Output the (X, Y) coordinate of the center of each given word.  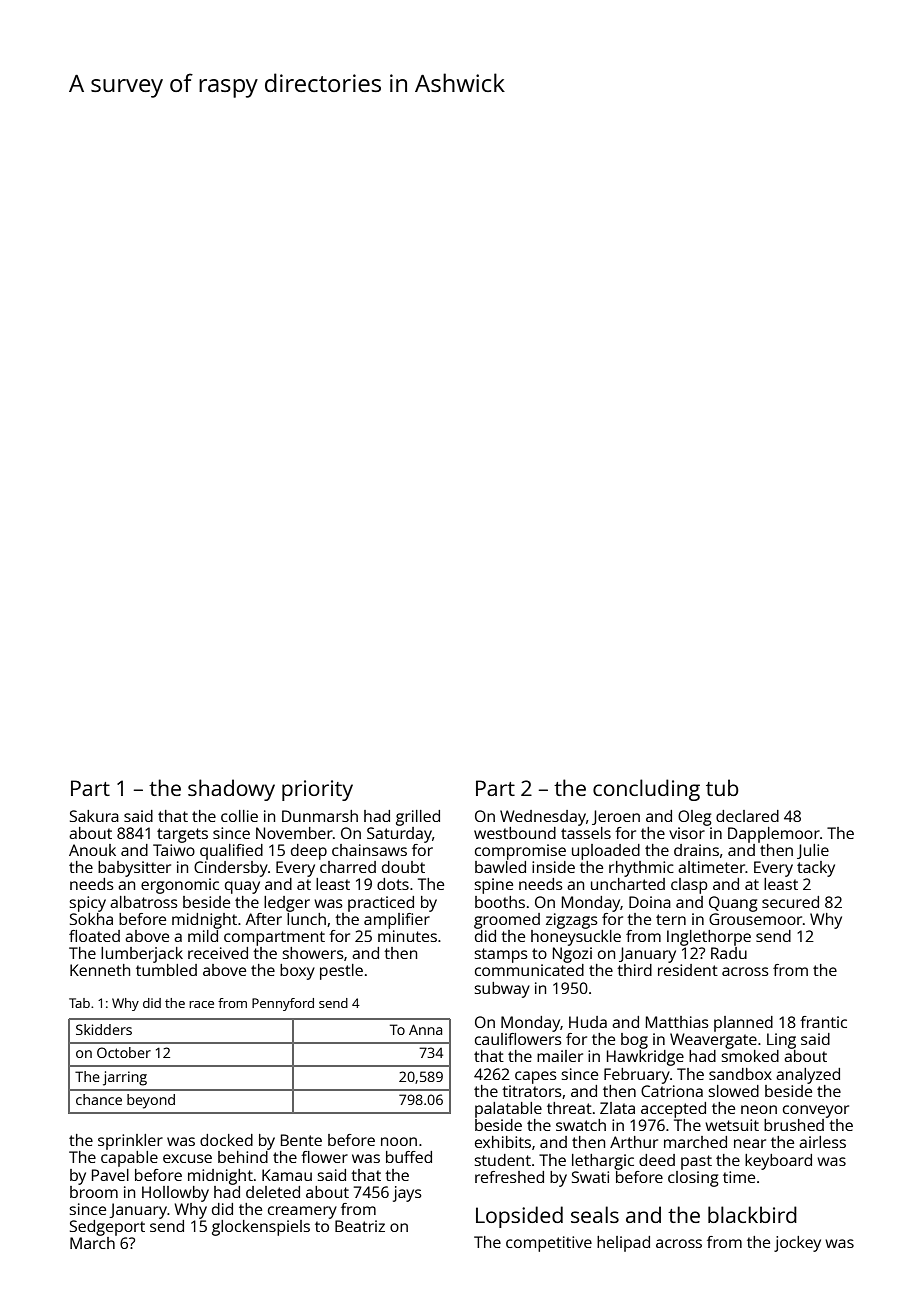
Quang (733, 904)
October (124, 1052)
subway (502, 990)
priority (317, 790)
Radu (729, 953)
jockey (797, 1244)
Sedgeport (107, 1228)
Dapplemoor (774, 835)
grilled (418, 818)
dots (393, 884)
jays (407, 1194)
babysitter (134, 869)
